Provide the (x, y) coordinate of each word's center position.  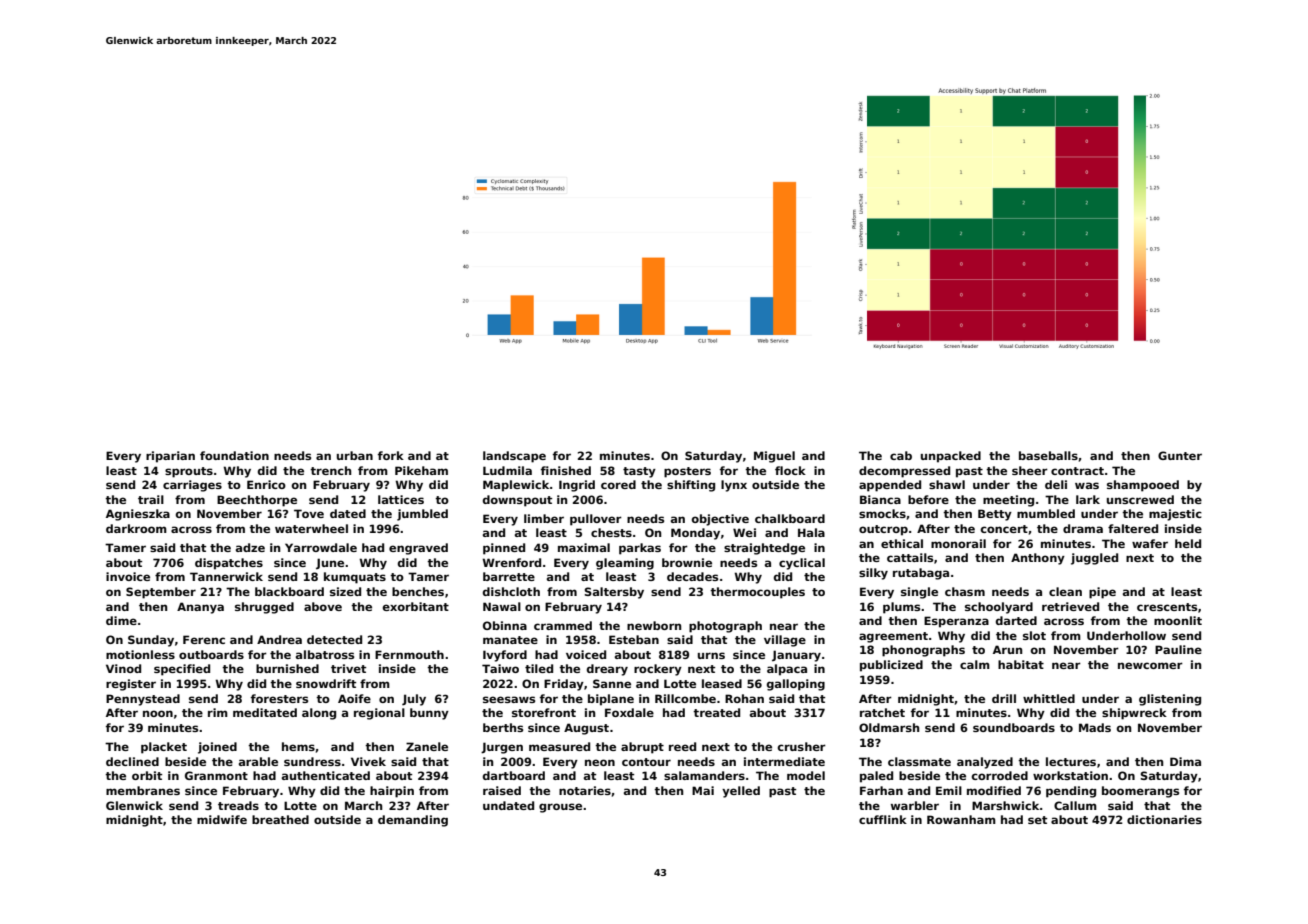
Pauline (1178, 649)
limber (544, 518)
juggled (1094, 559)
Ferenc (204, 639)
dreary (607, 670)
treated (716, 712)
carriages (192, 486)
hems (298, 746)
